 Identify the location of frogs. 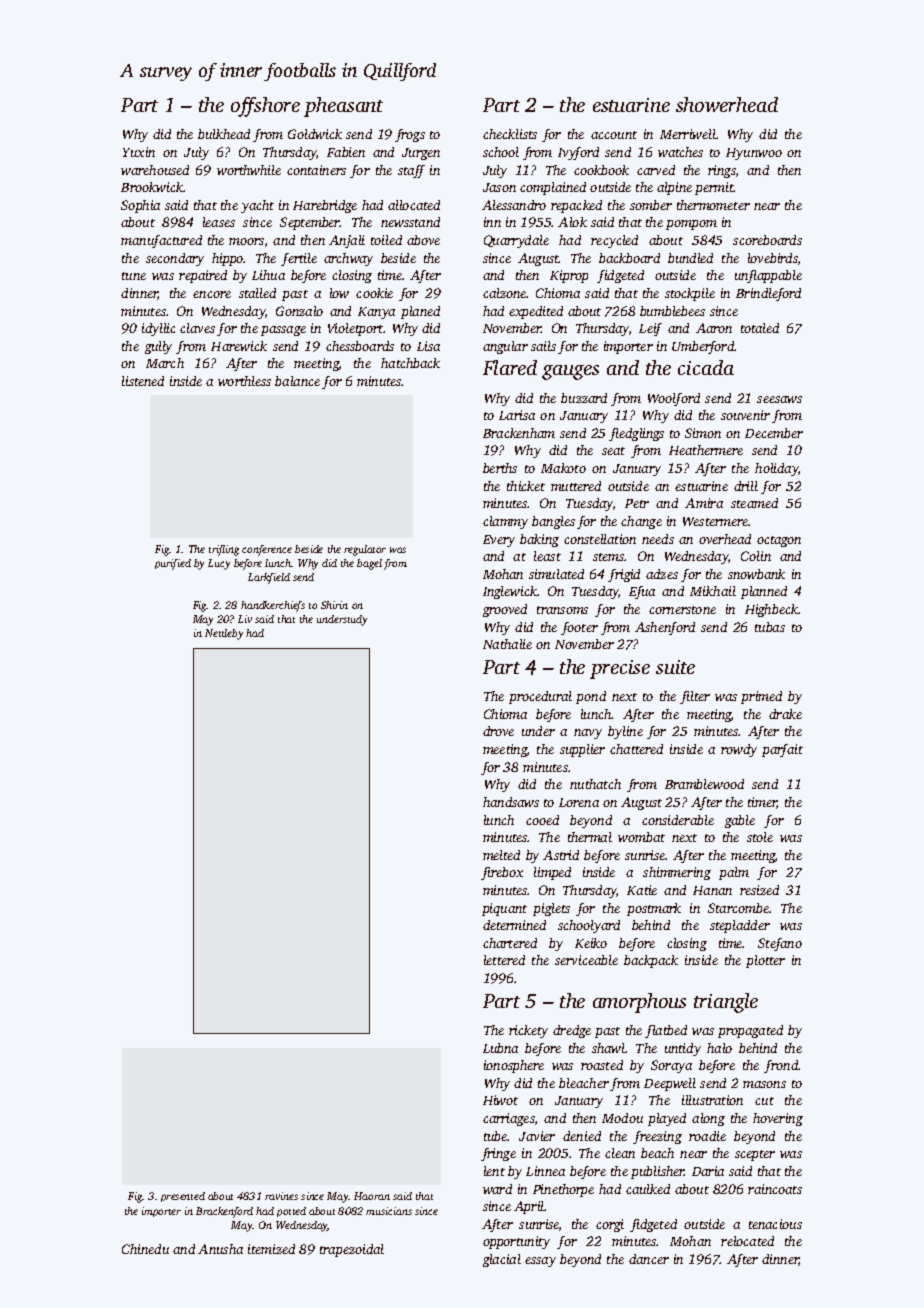
(410, 135).
